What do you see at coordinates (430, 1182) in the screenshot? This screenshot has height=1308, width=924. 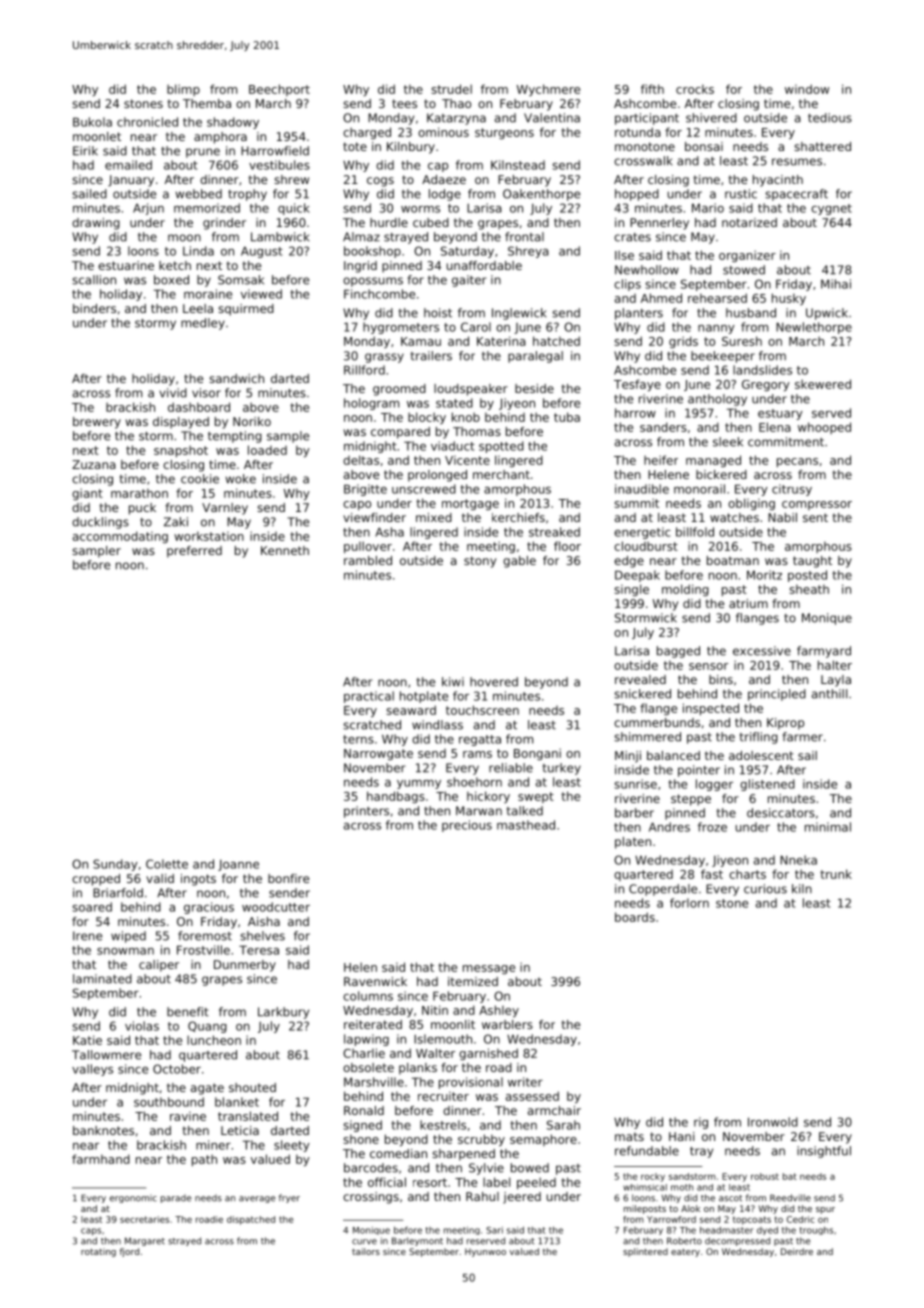 I see `resort` at bounding box center [430, 1182].
